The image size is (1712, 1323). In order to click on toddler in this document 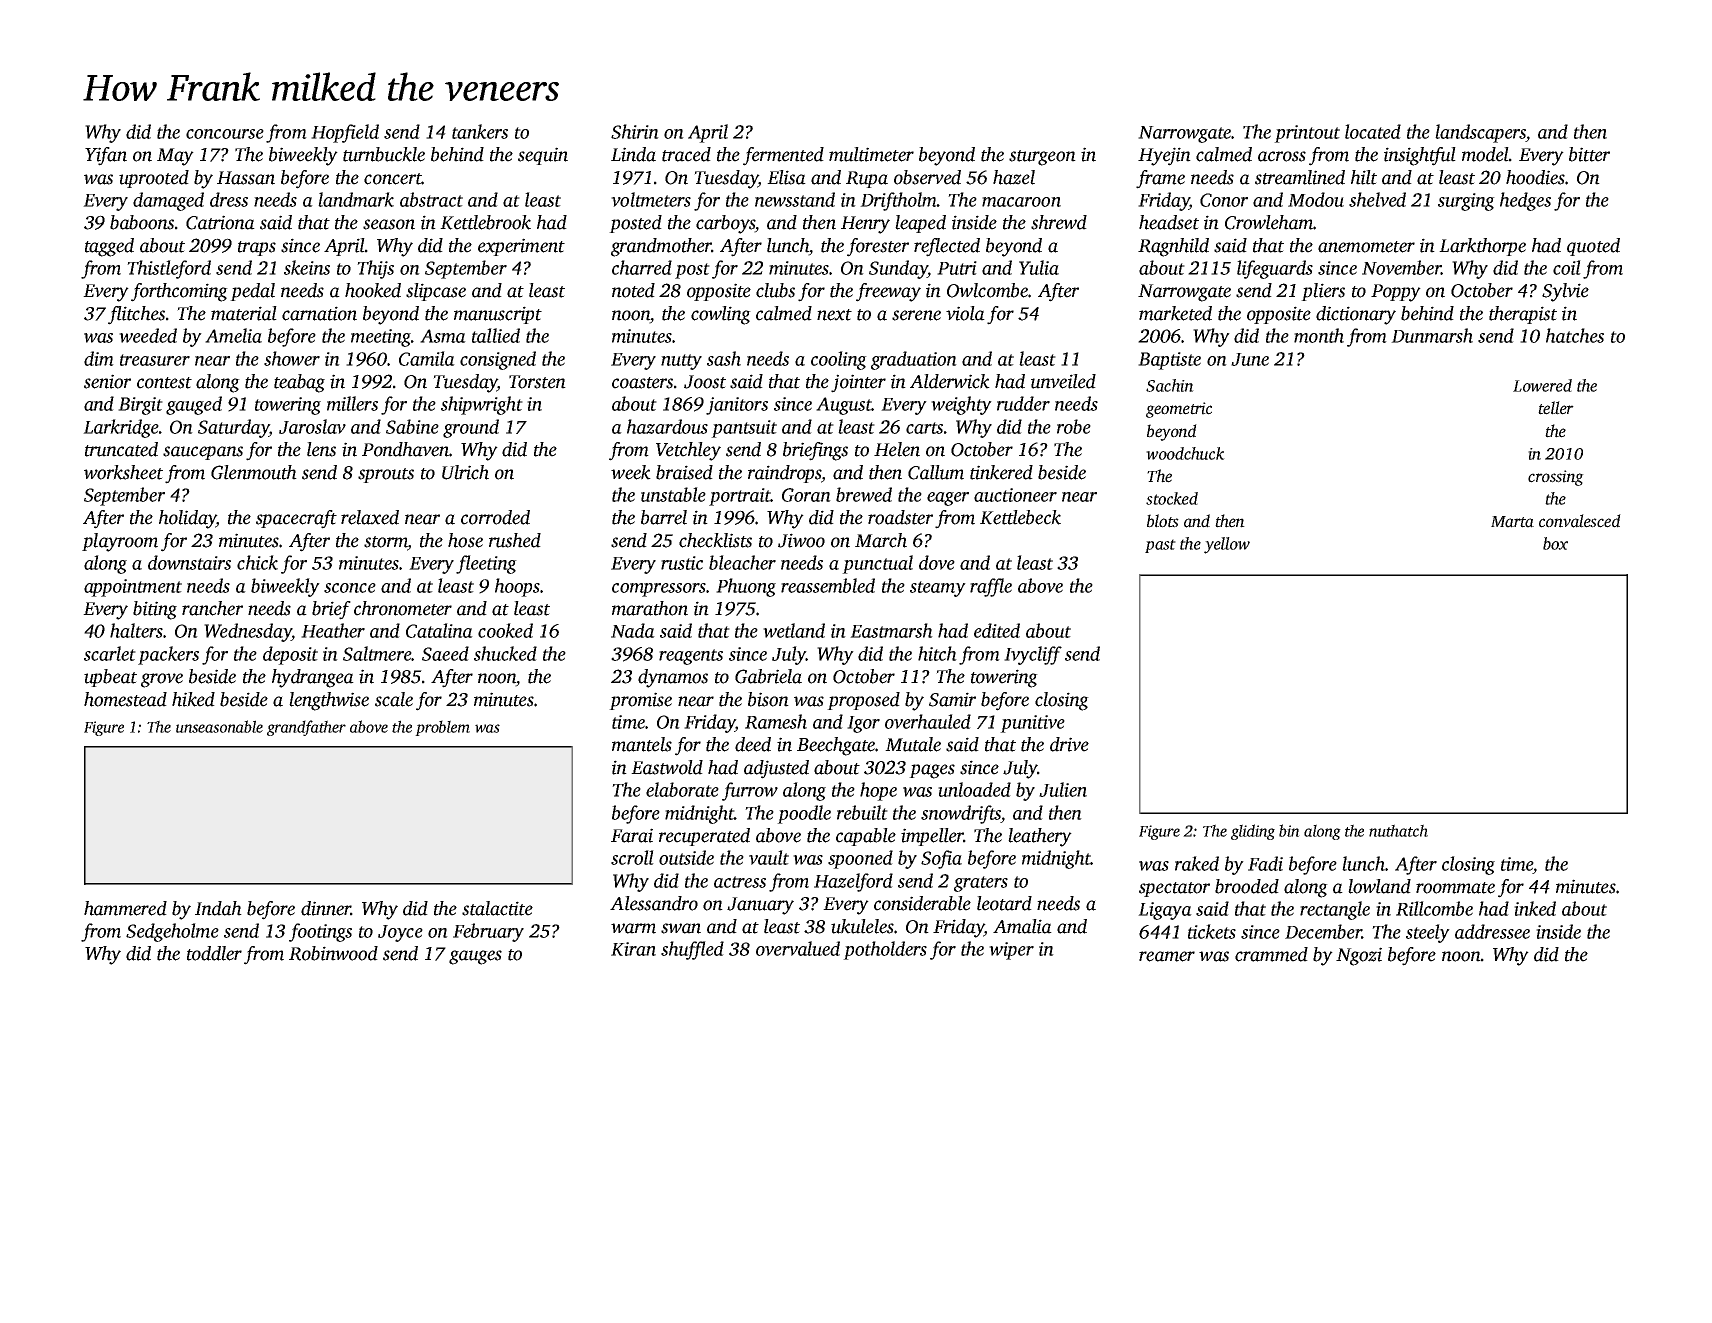, I will do `click(214, 953)`.
